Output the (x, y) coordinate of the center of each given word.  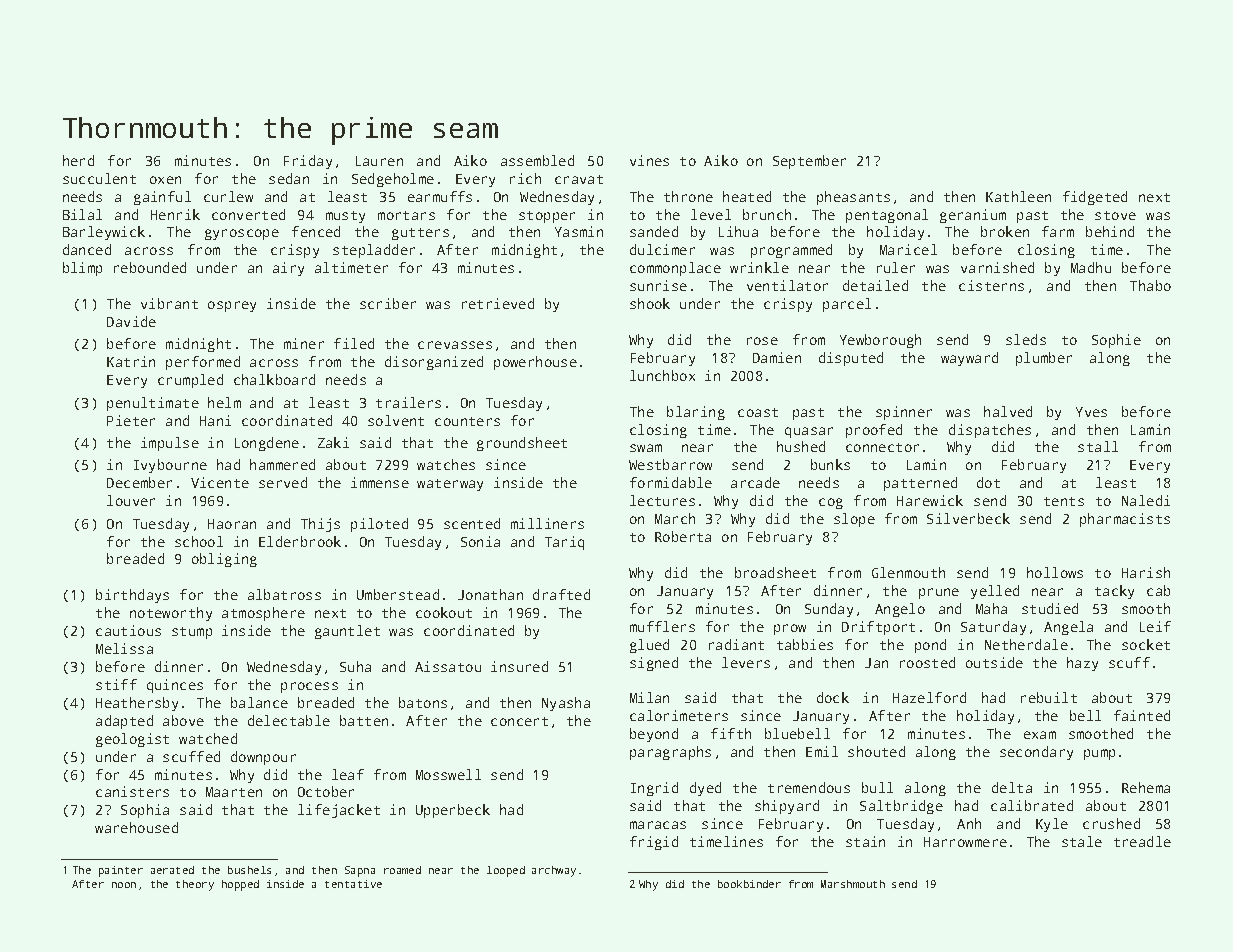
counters (467, 421)
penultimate (153, 404)
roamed (402, 870)
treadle (1142, 841)
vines (649, 160)
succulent (99, 178)
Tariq (564, 543)
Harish (1146, 572)
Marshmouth (853, 884)
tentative (353, 884)
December (139, 482)
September (809, 162)
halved (1008, 411)
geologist (132, 740)
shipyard (787, 807)
